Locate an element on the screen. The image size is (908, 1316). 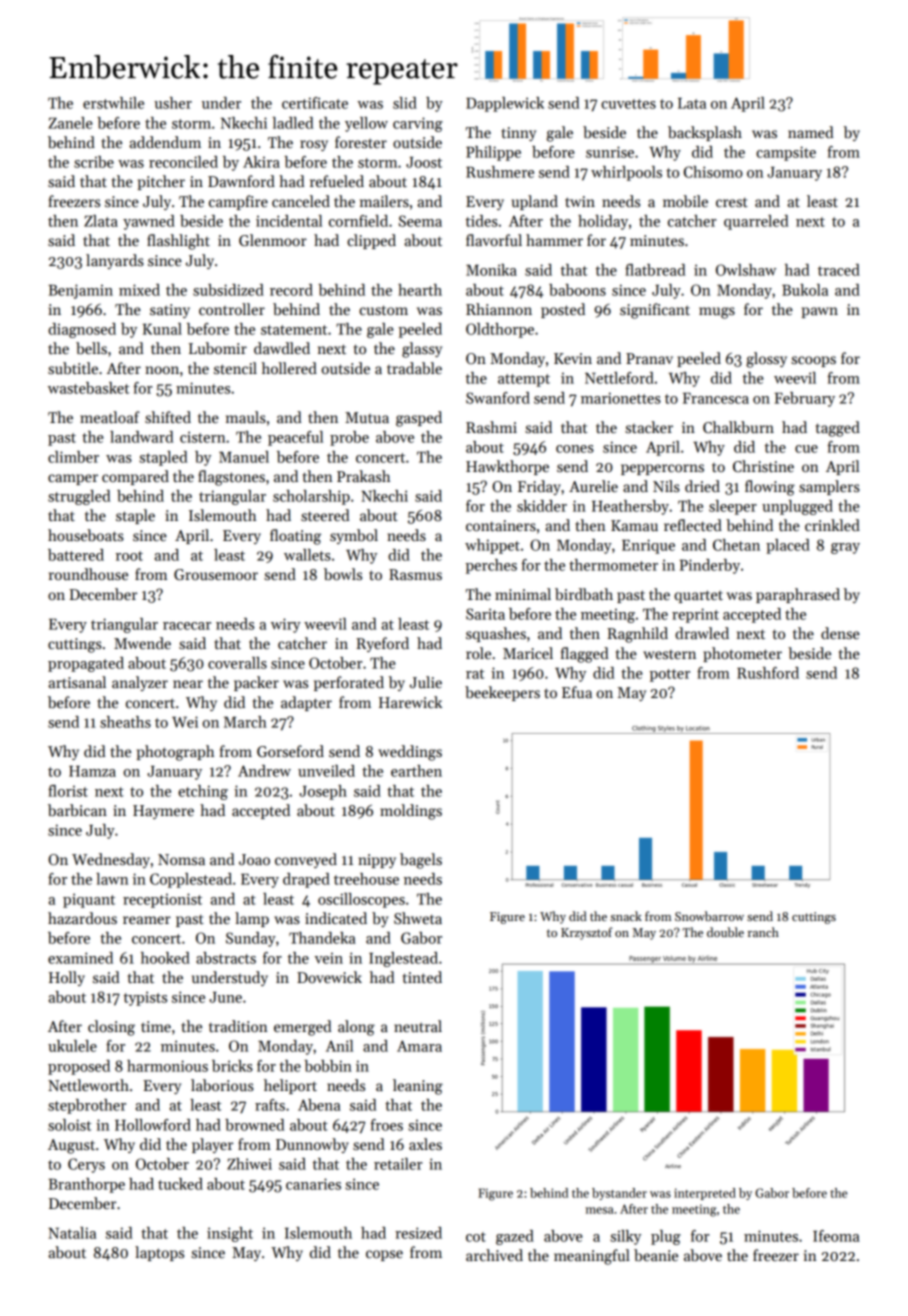
Pinderby is located at coordinates (710, 566).
